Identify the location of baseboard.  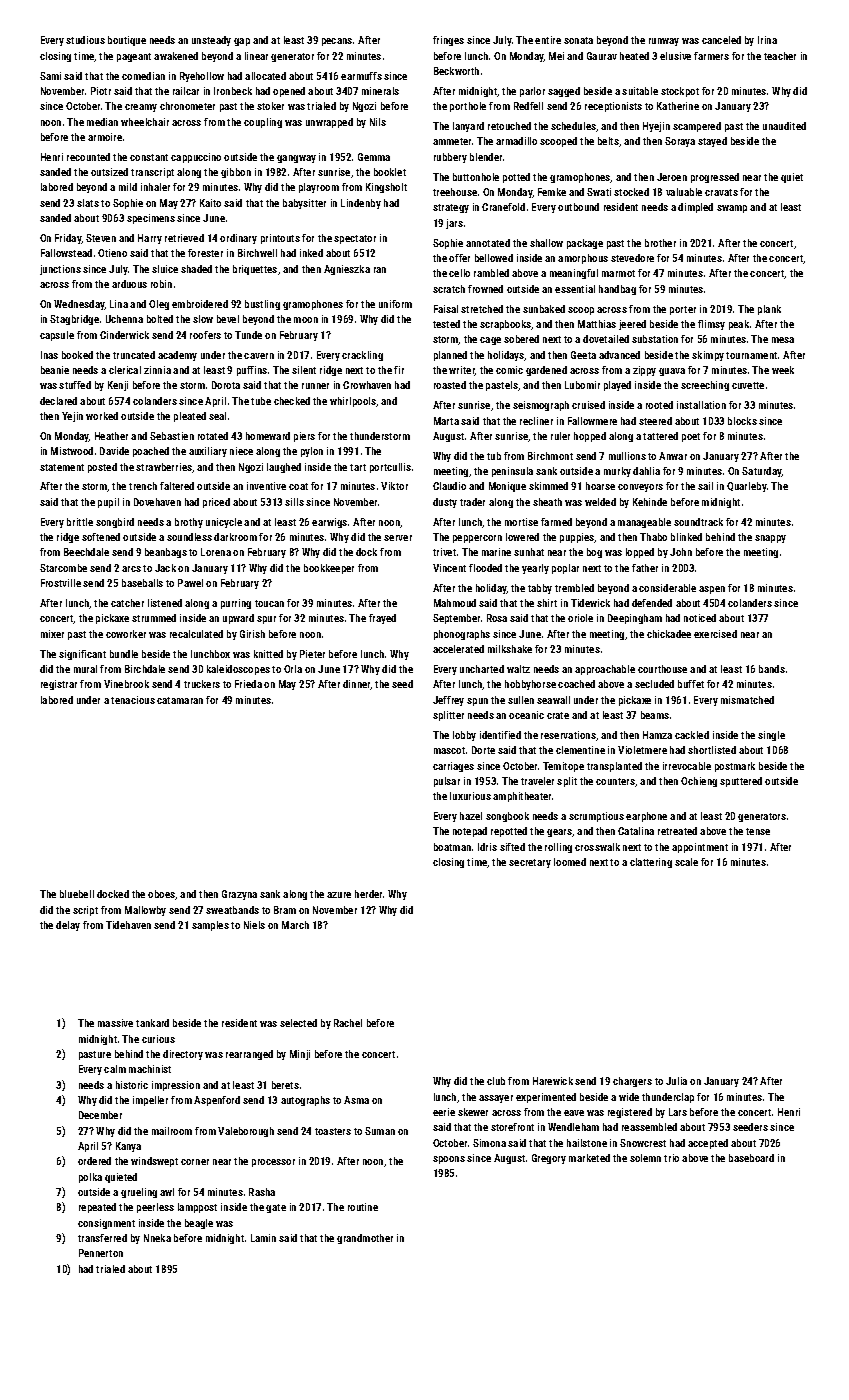
(751, 1158).
